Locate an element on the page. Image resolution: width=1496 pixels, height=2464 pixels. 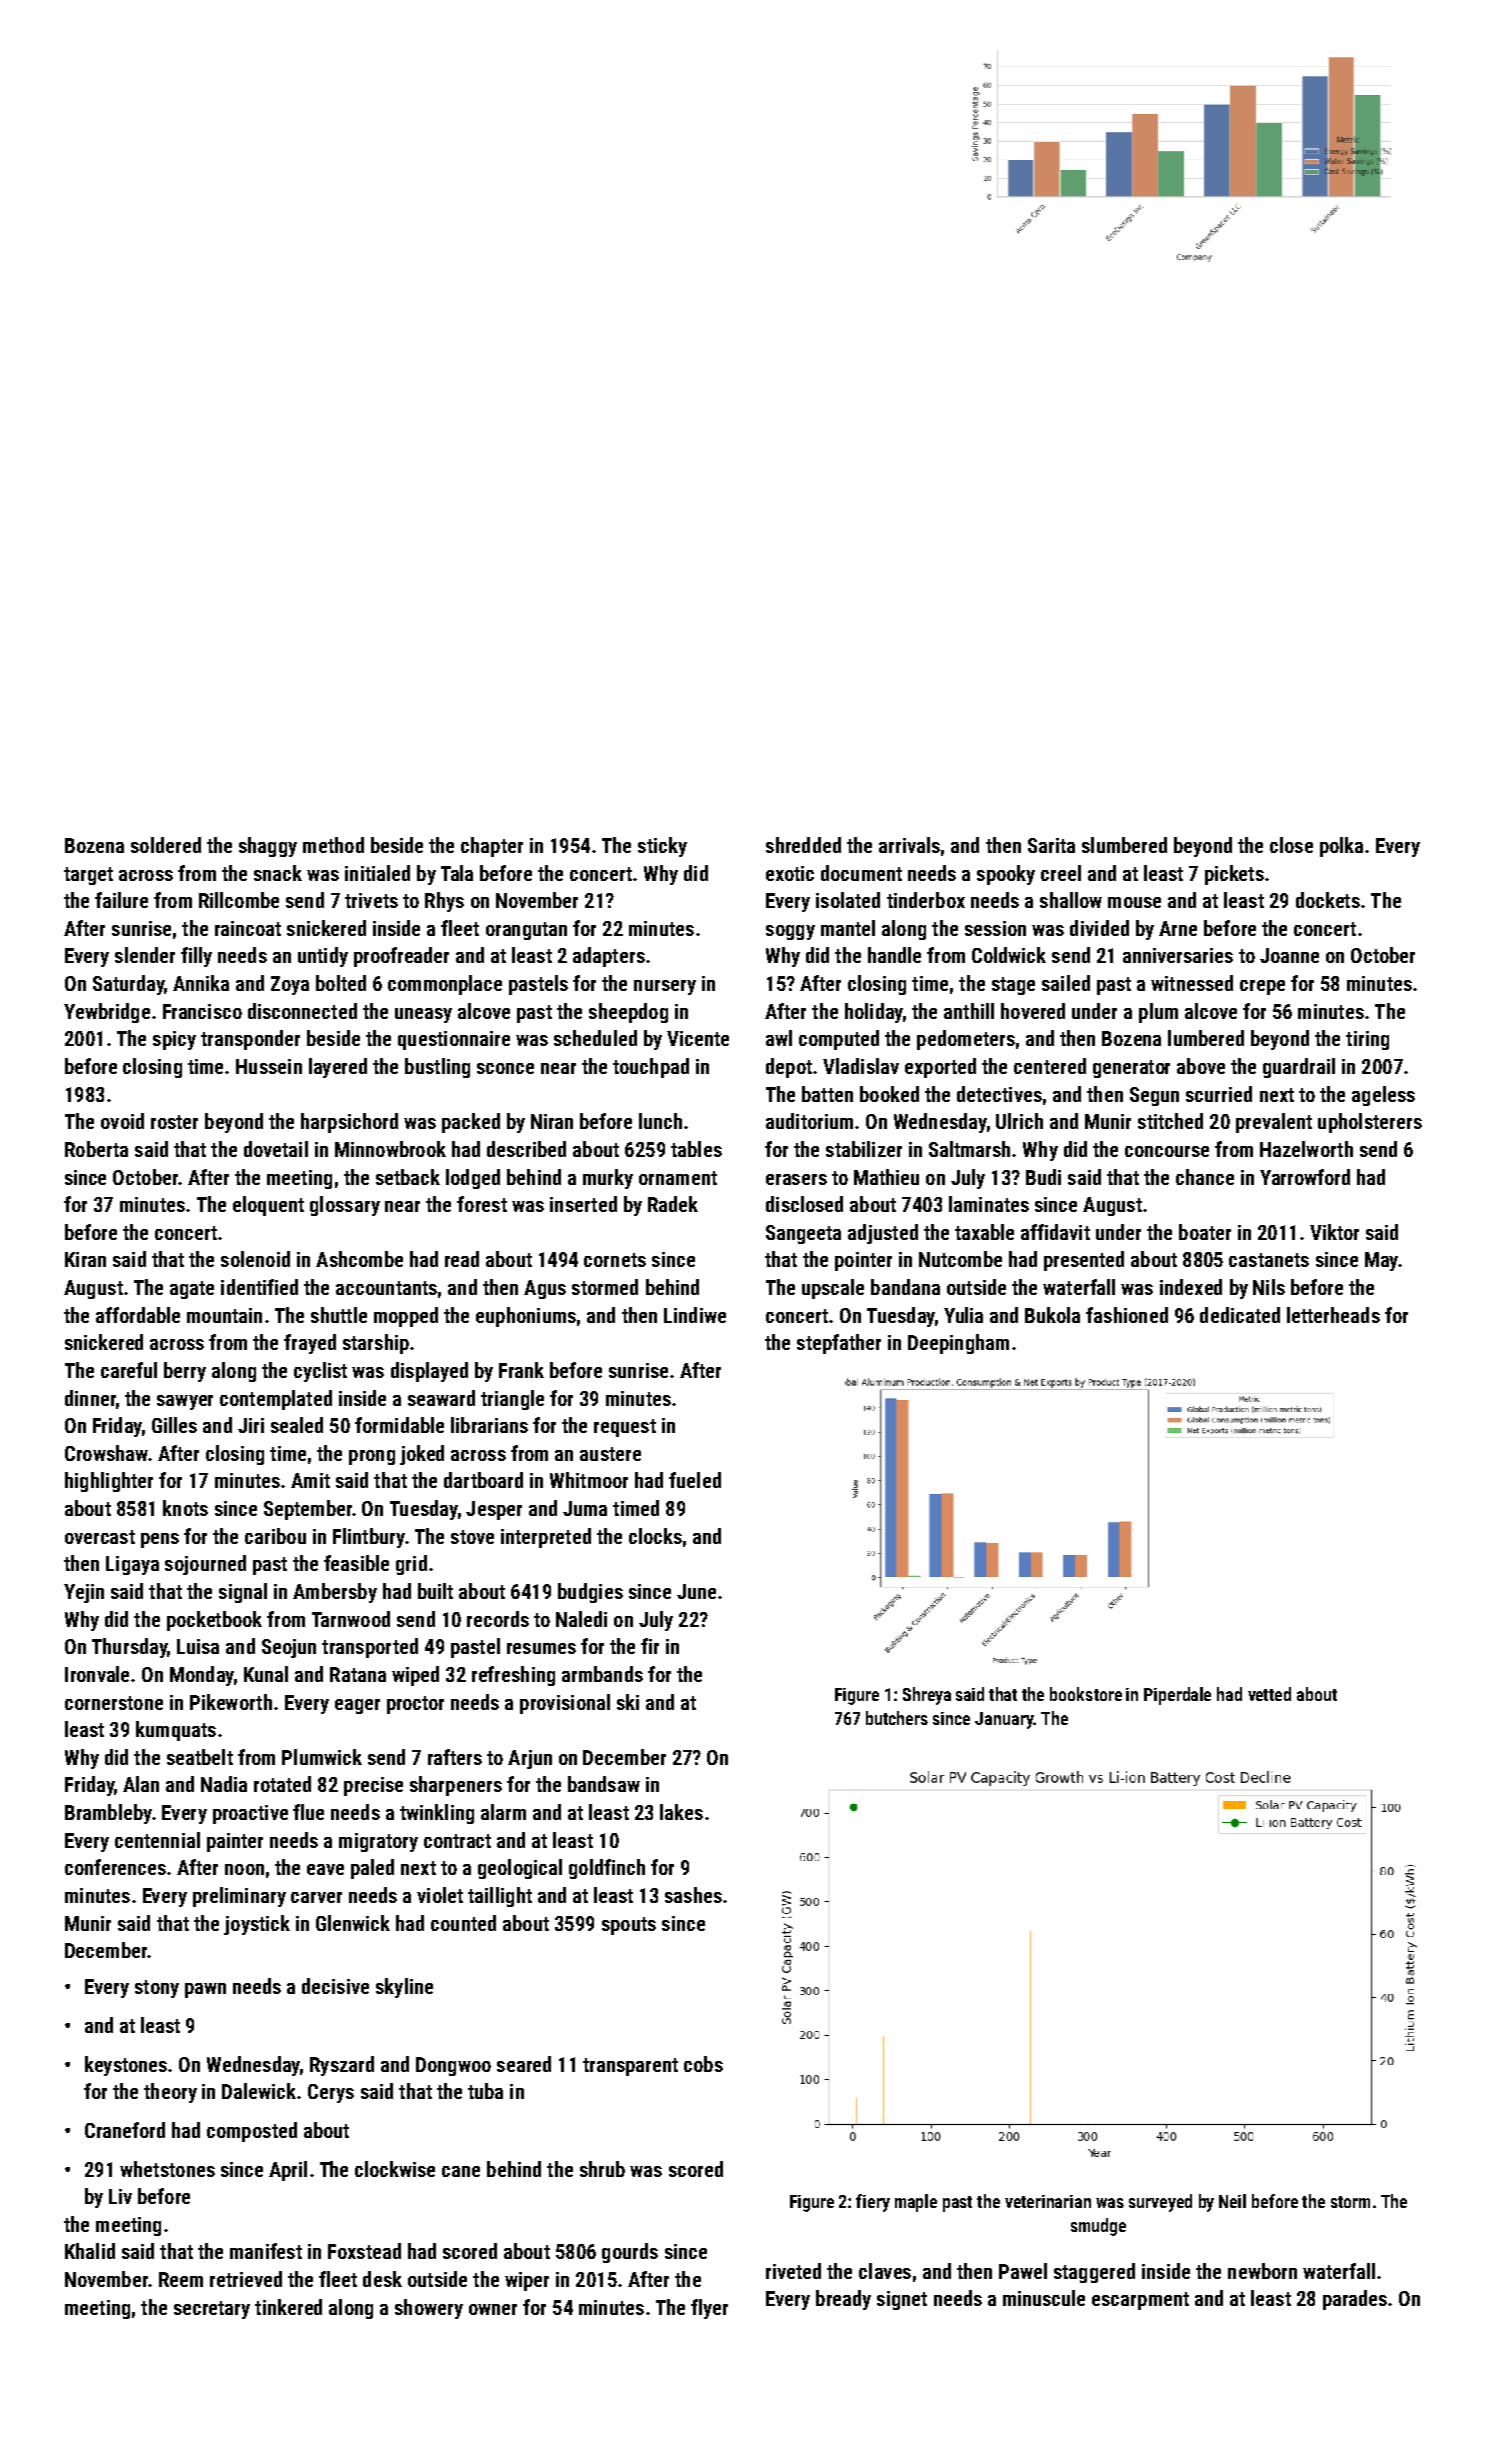
polka is located at coordinates (1341, 847).
